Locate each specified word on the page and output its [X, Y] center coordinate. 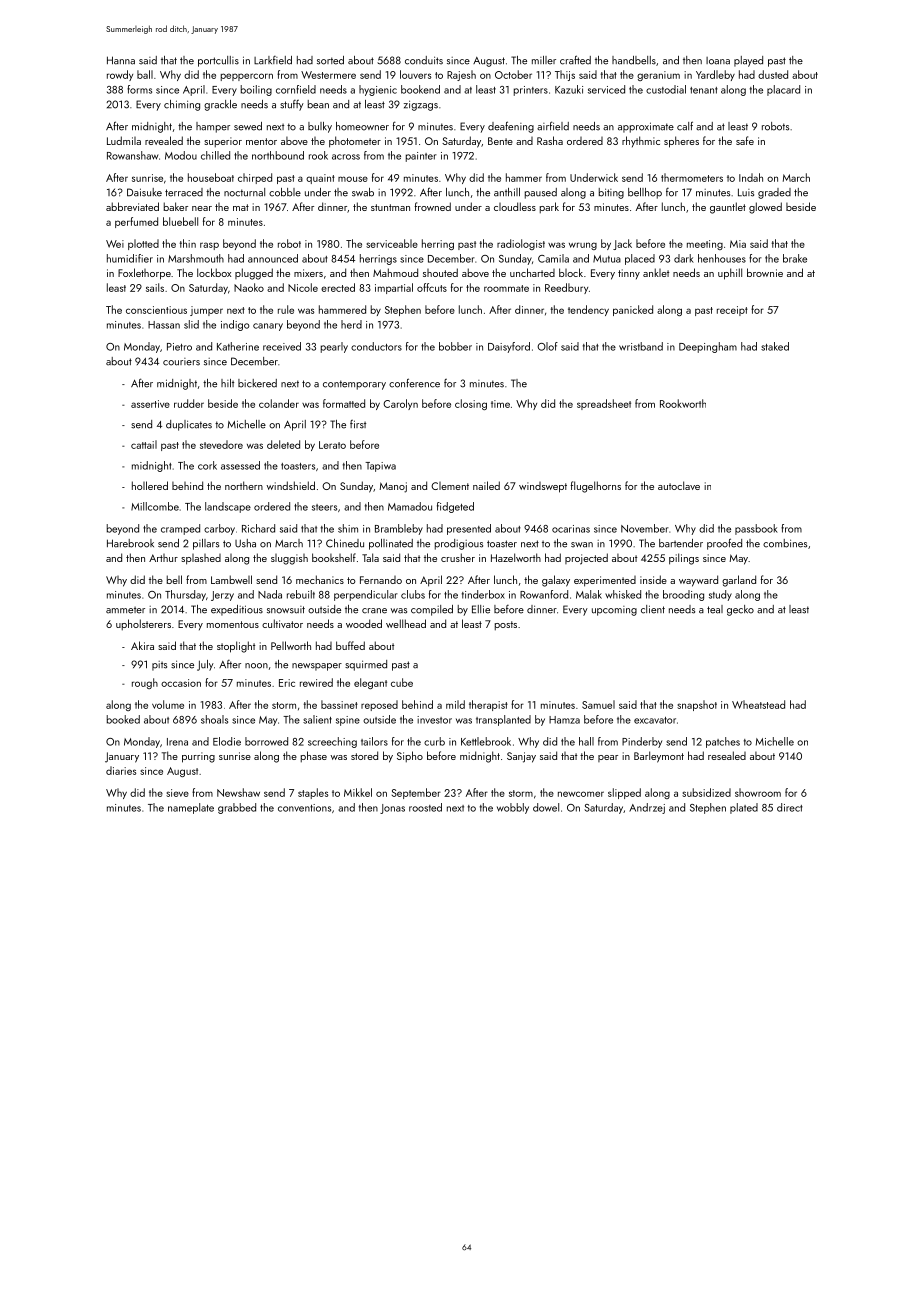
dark [684, 258]
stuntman [390, 207]
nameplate [191, 808]
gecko [740, 610]
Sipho [410, 756]
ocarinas [571, 529]
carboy [219, 529]
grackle [220, 105]
